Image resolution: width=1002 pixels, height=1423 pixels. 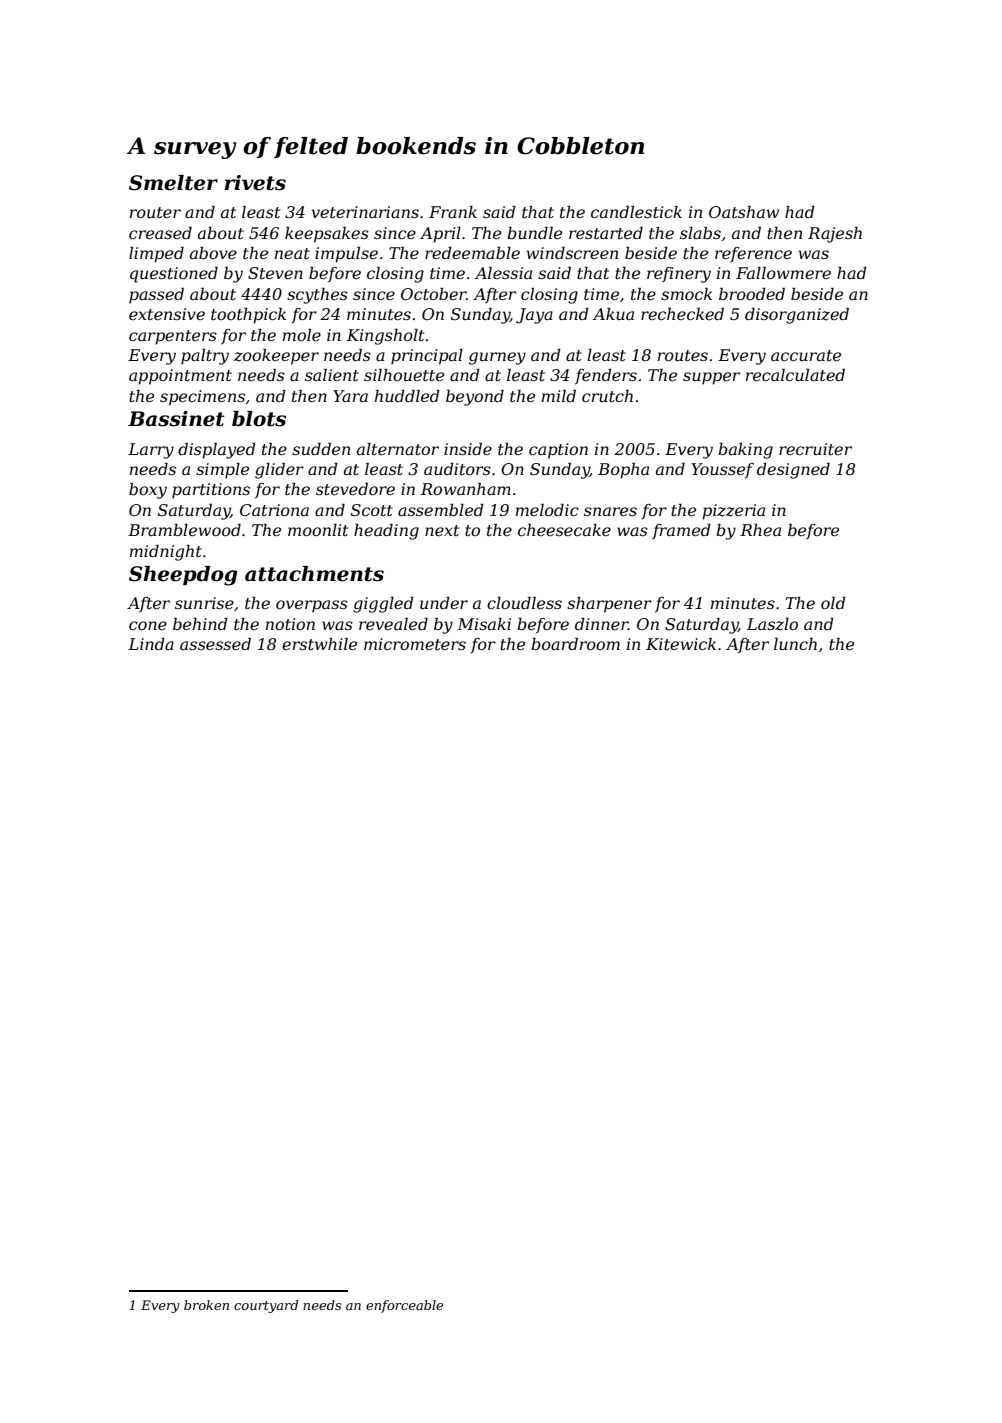 What do you see at coordinates (319, 644) in the document?
I see `erstwhile` at bounding box center [319, 644].
